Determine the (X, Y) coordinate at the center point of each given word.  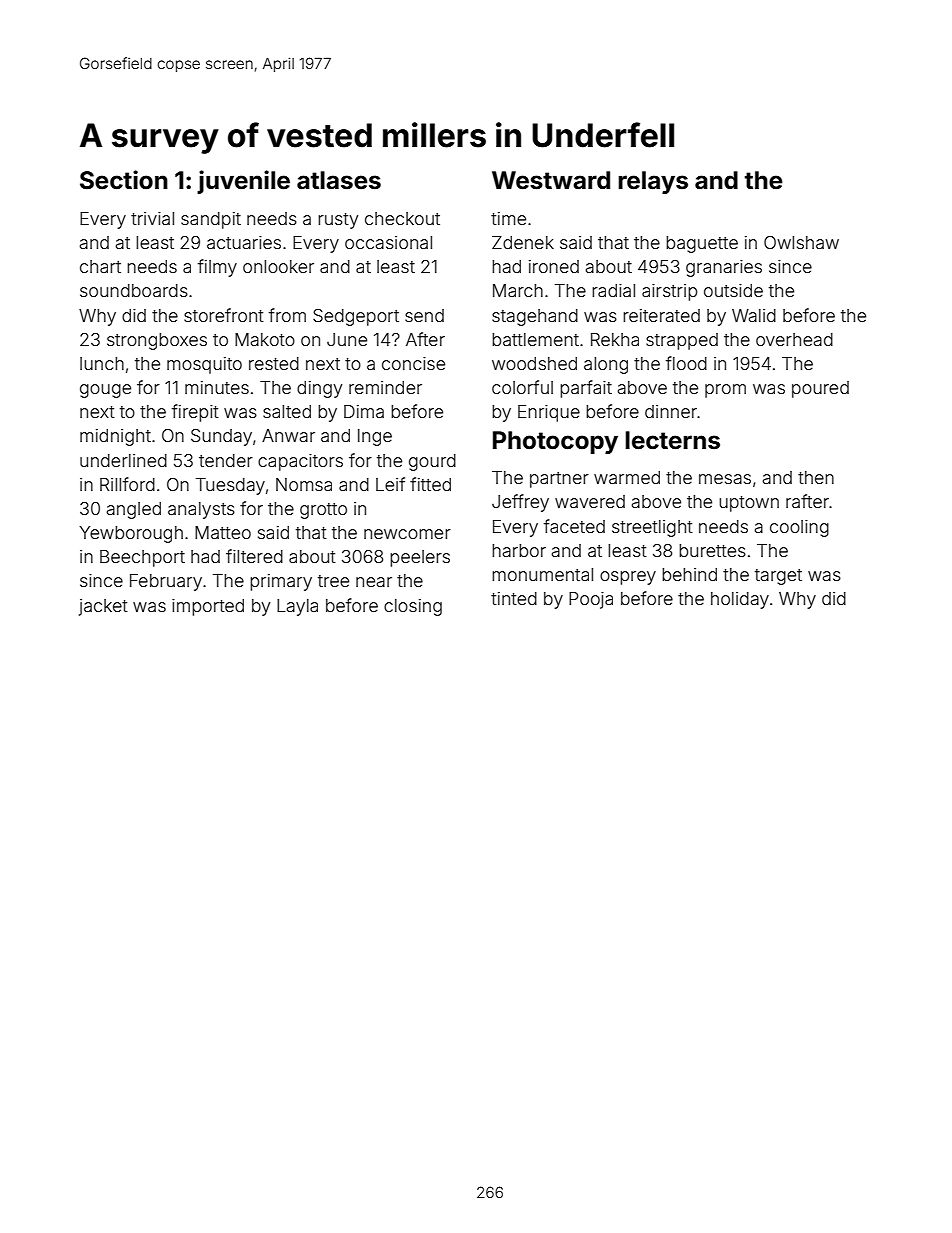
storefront (224, 315)
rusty (338, 221)
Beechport (142, 558)
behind (689, 574)
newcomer (407, 534)
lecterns (672, 440)
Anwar (288, 435)
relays (653, 182)
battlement (535, 339)
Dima (364, 411)
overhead (794, 339)
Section (124, 180)
